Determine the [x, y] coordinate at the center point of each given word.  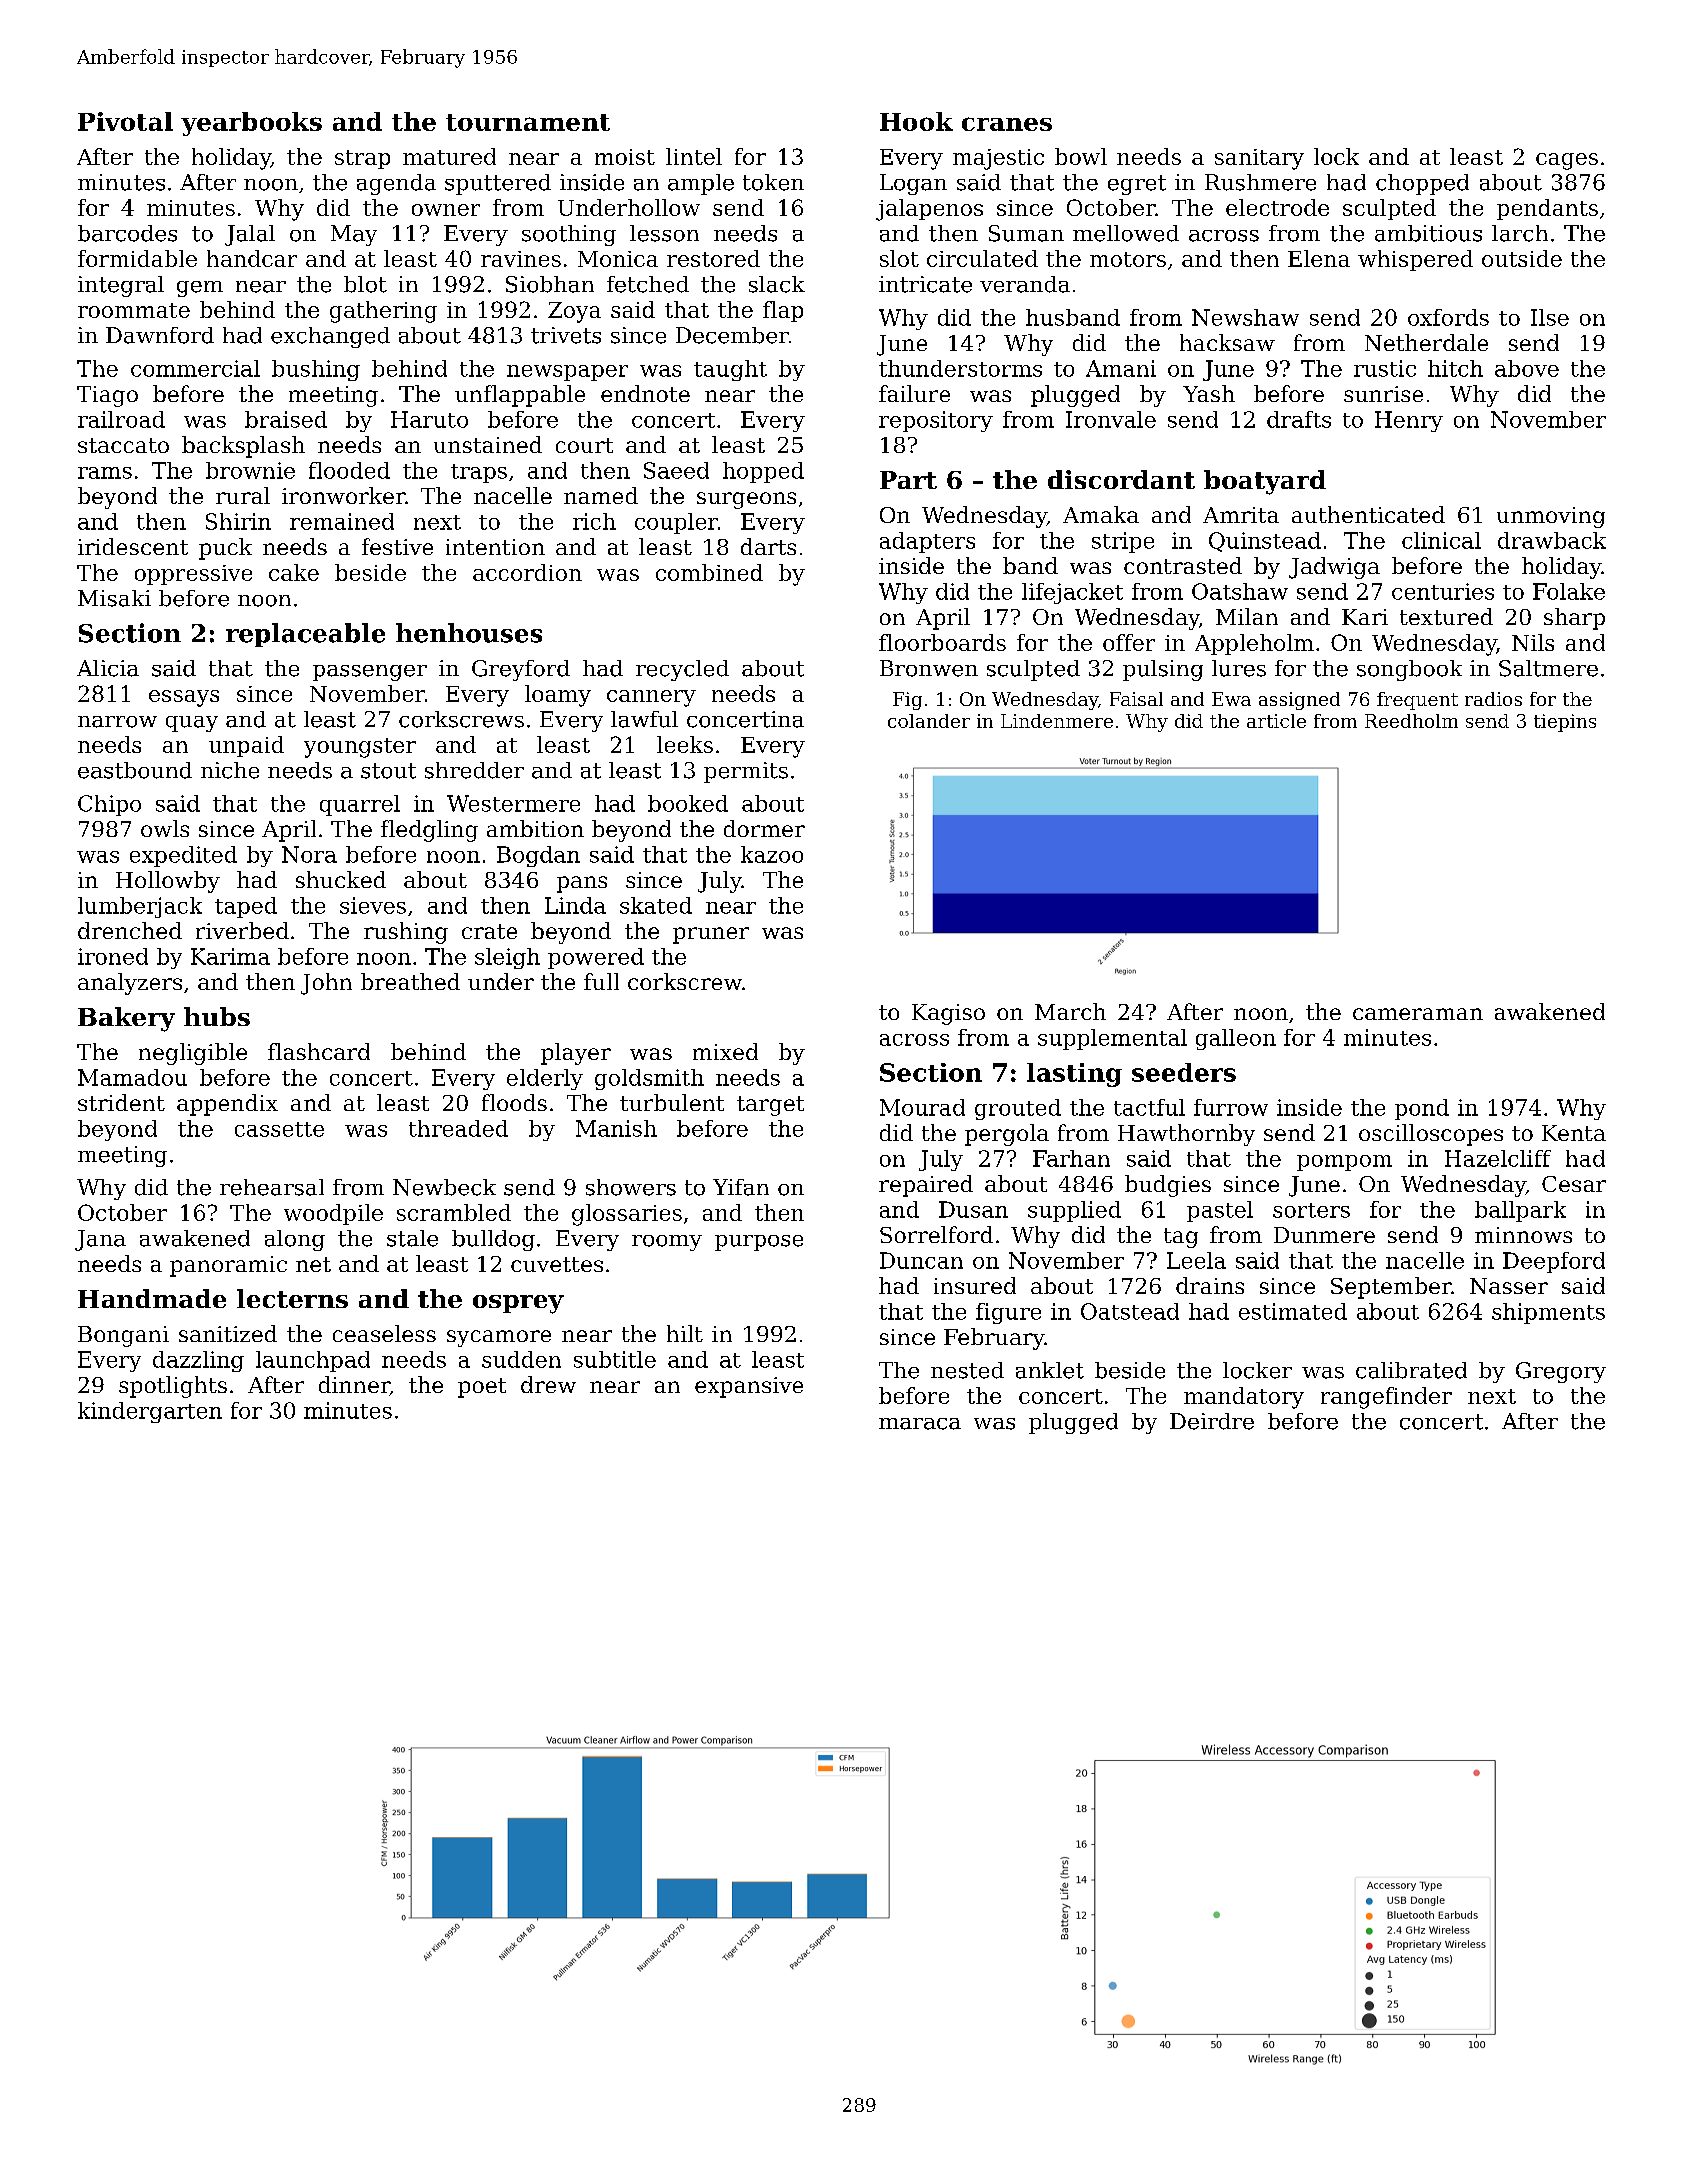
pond [1422, 1109]
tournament [528, 122]
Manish [616, 1128]
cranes [1007, 124]
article [1276, 721]
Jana [100, 1240]
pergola [1007, 1135]
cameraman [1418, 1014]
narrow [117, 722]
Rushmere [1260, 182]
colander [929, 721]
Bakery [126, 1019]
